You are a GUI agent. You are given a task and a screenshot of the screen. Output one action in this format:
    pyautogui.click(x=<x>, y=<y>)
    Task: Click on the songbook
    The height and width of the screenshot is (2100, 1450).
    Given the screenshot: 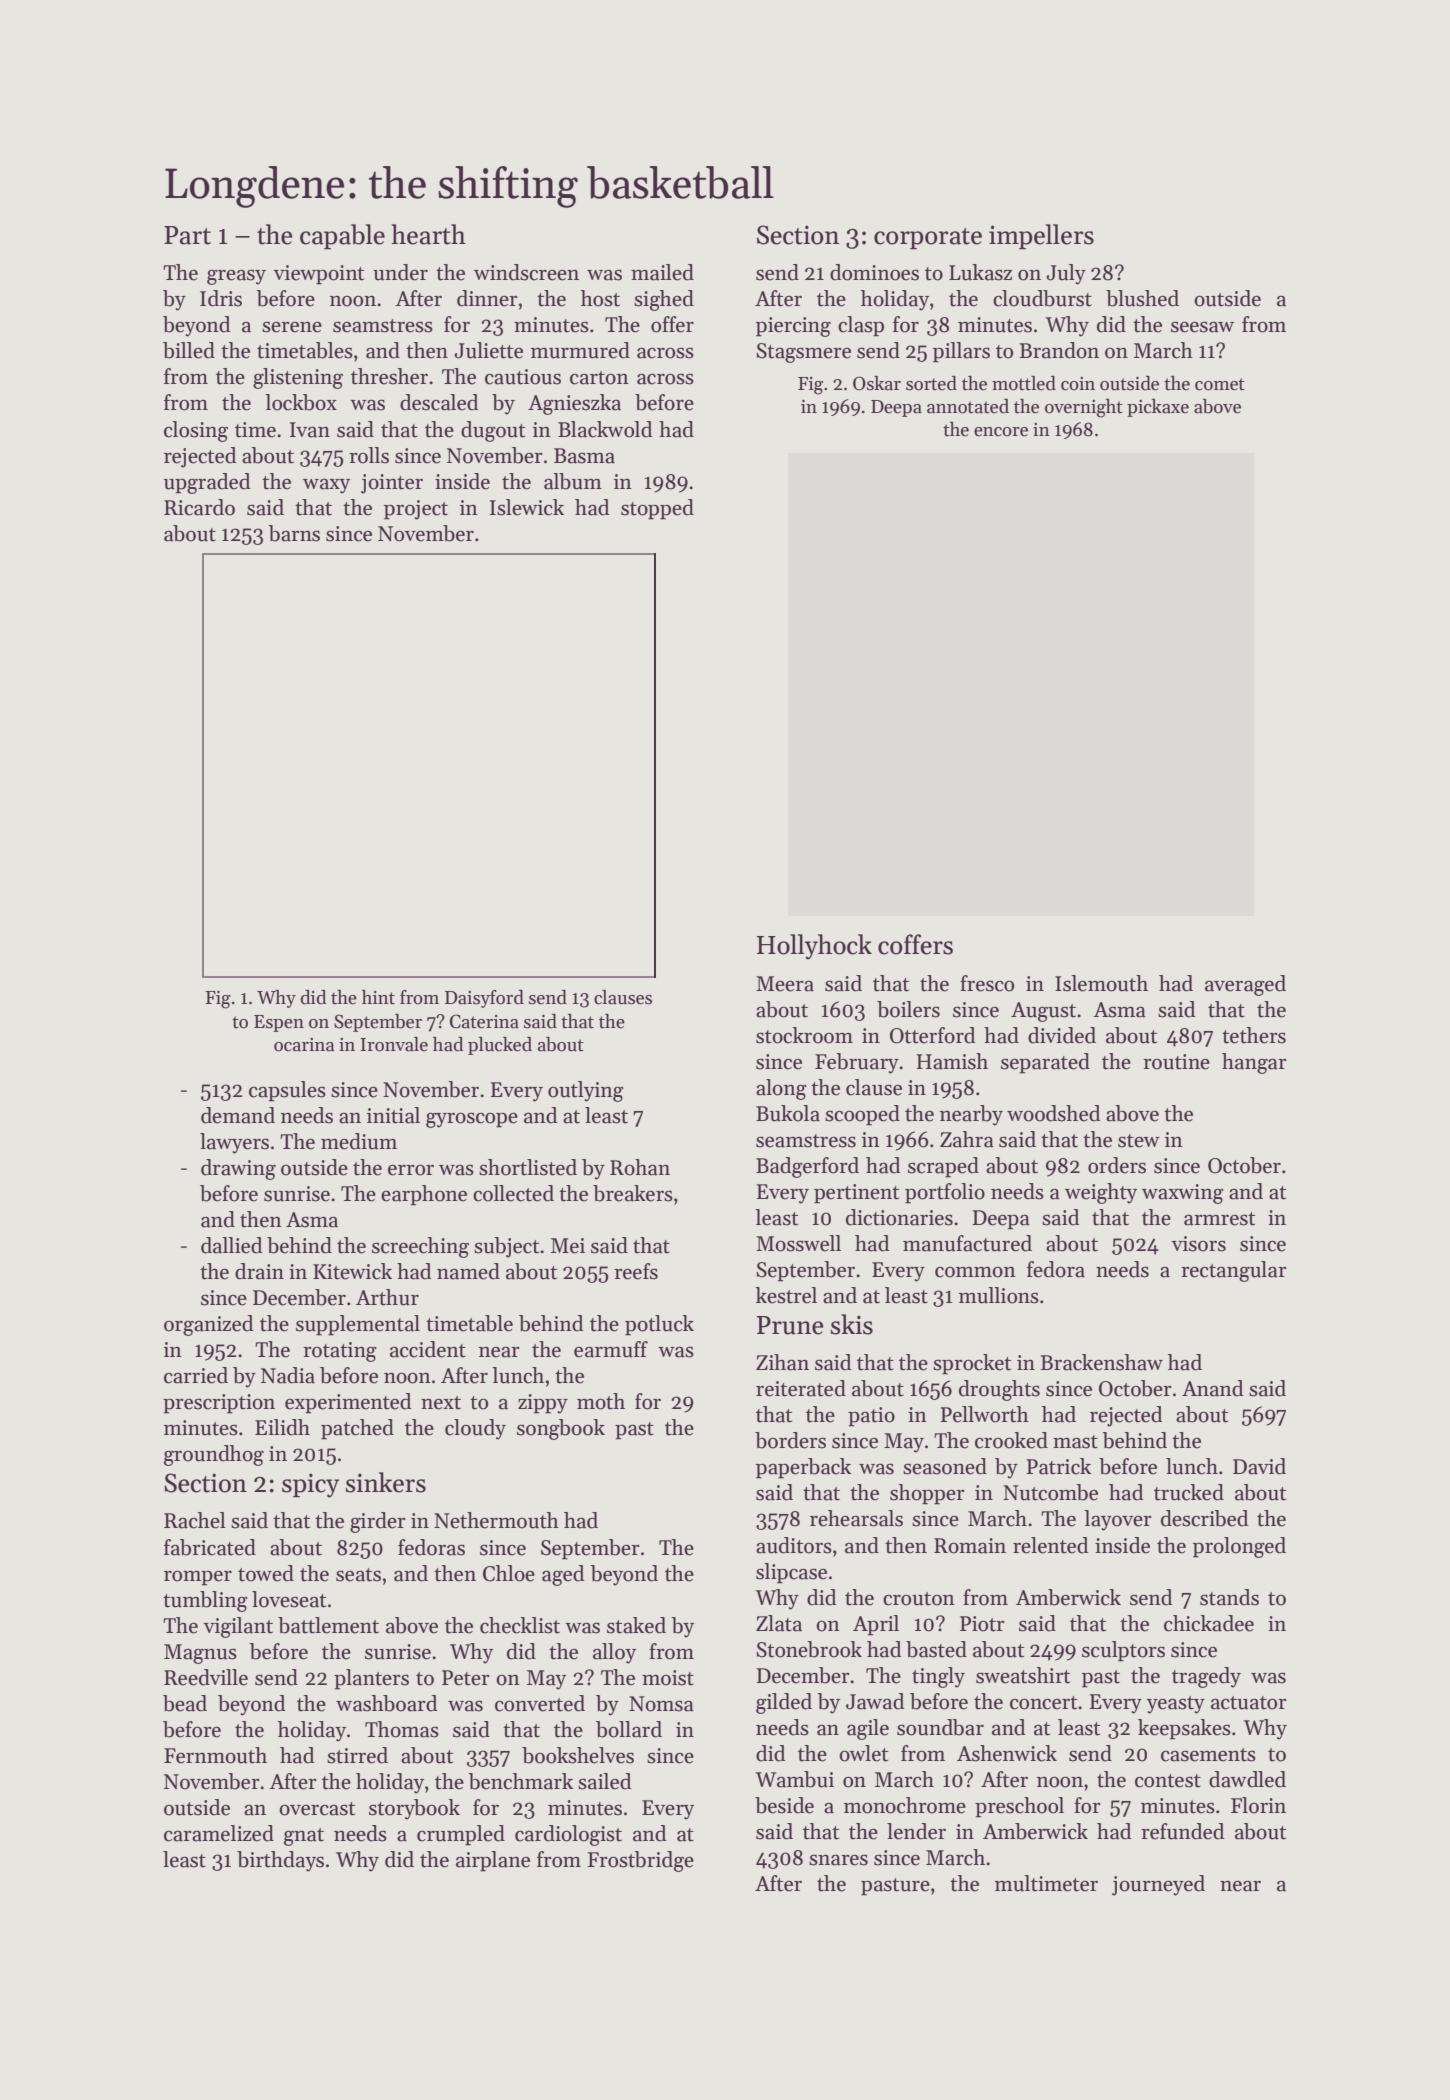 What is the action you would take?
    pyautogui.click(x=561, y=1429)
